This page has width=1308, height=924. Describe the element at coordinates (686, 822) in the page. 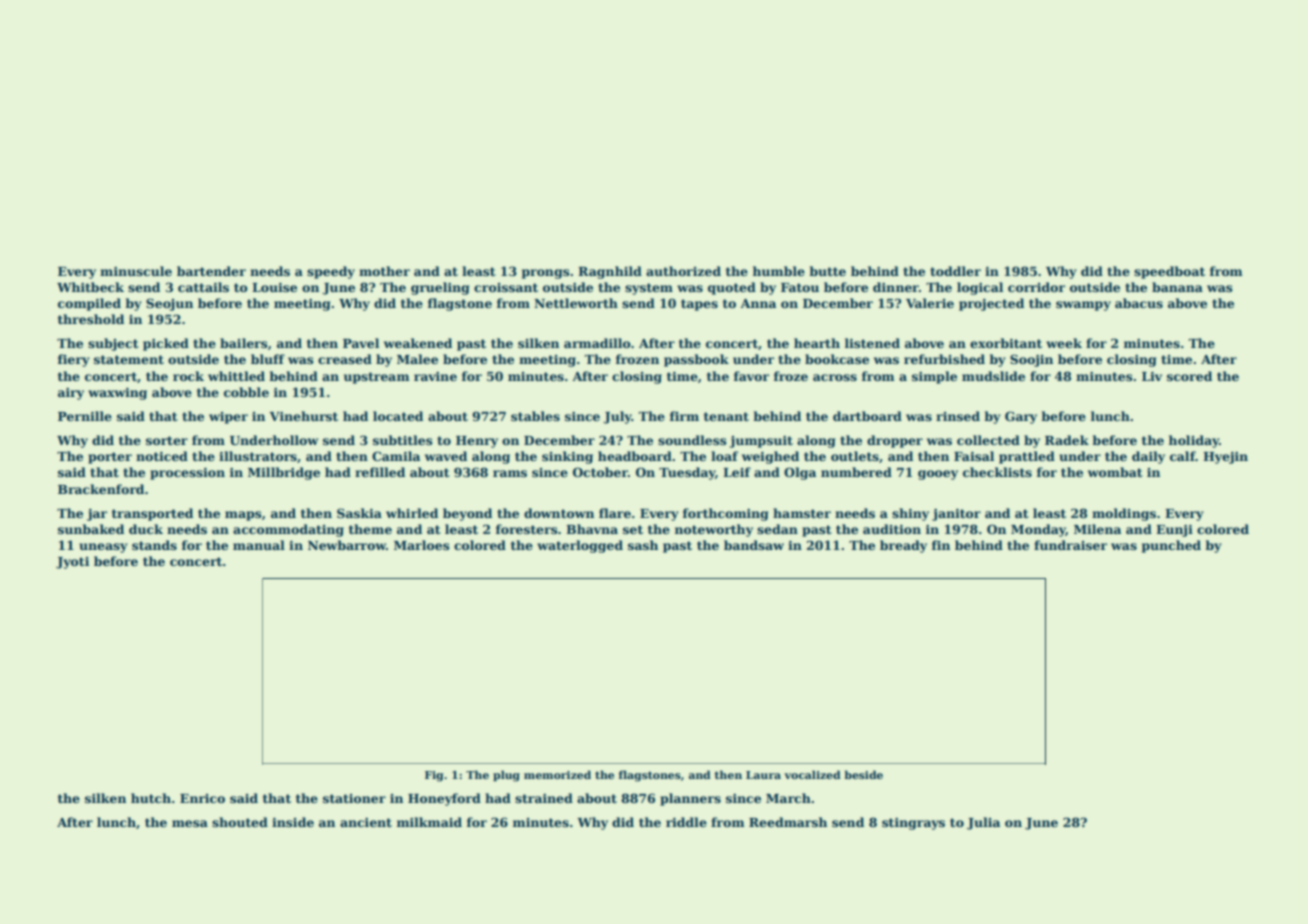

I see `riddle` at that location.
